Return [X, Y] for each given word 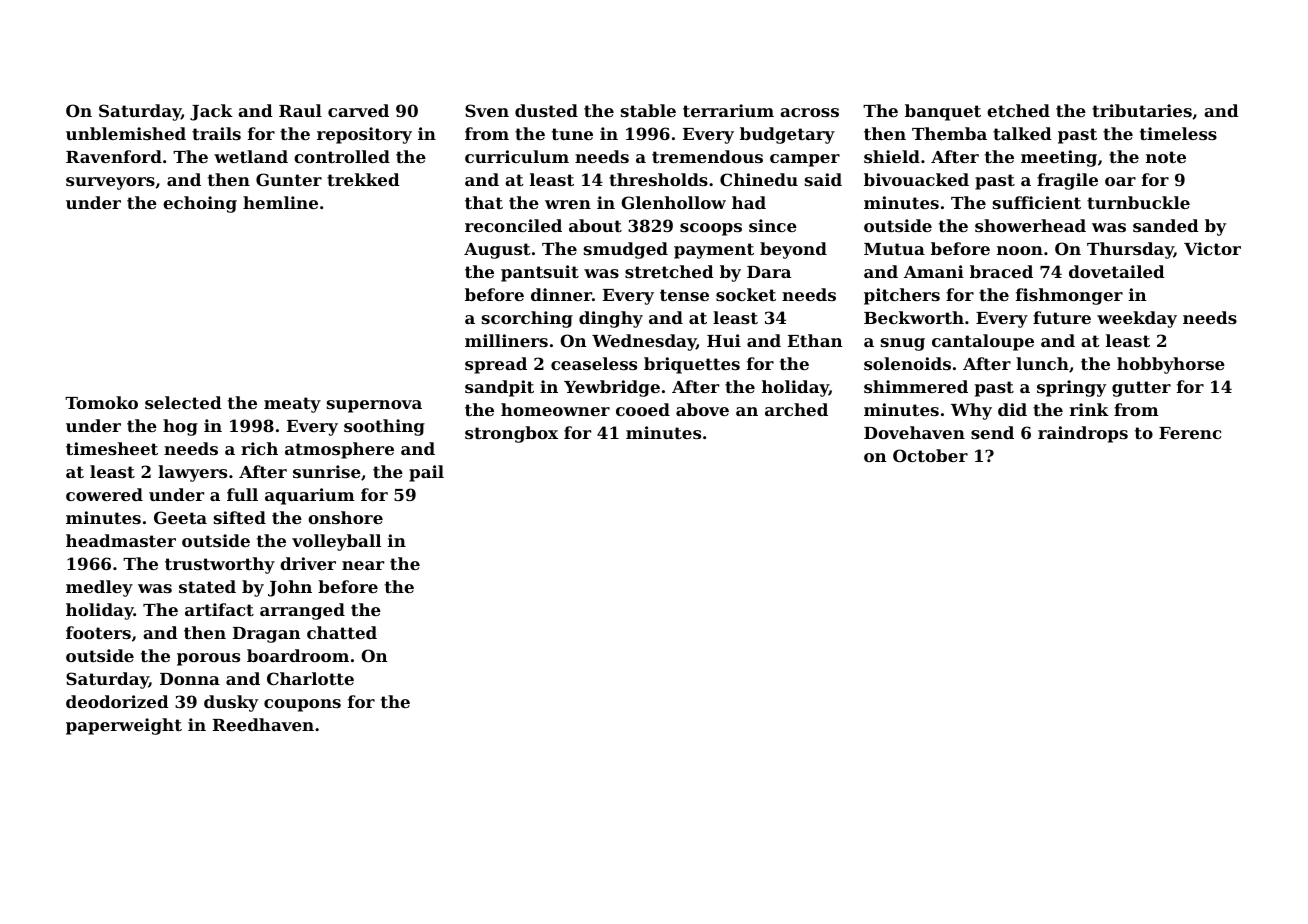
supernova [374, 406]
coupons [302, 705]
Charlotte [310, 678]
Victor [1212, 248]
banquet [943, 112]
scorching [527, 319]
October [930, 455]
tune [572, 134]
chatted [342, 632]
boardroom [298, 655]
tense [684, 295]
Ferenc [1190, 433]
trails [216, 133]
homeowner [555, 409]
